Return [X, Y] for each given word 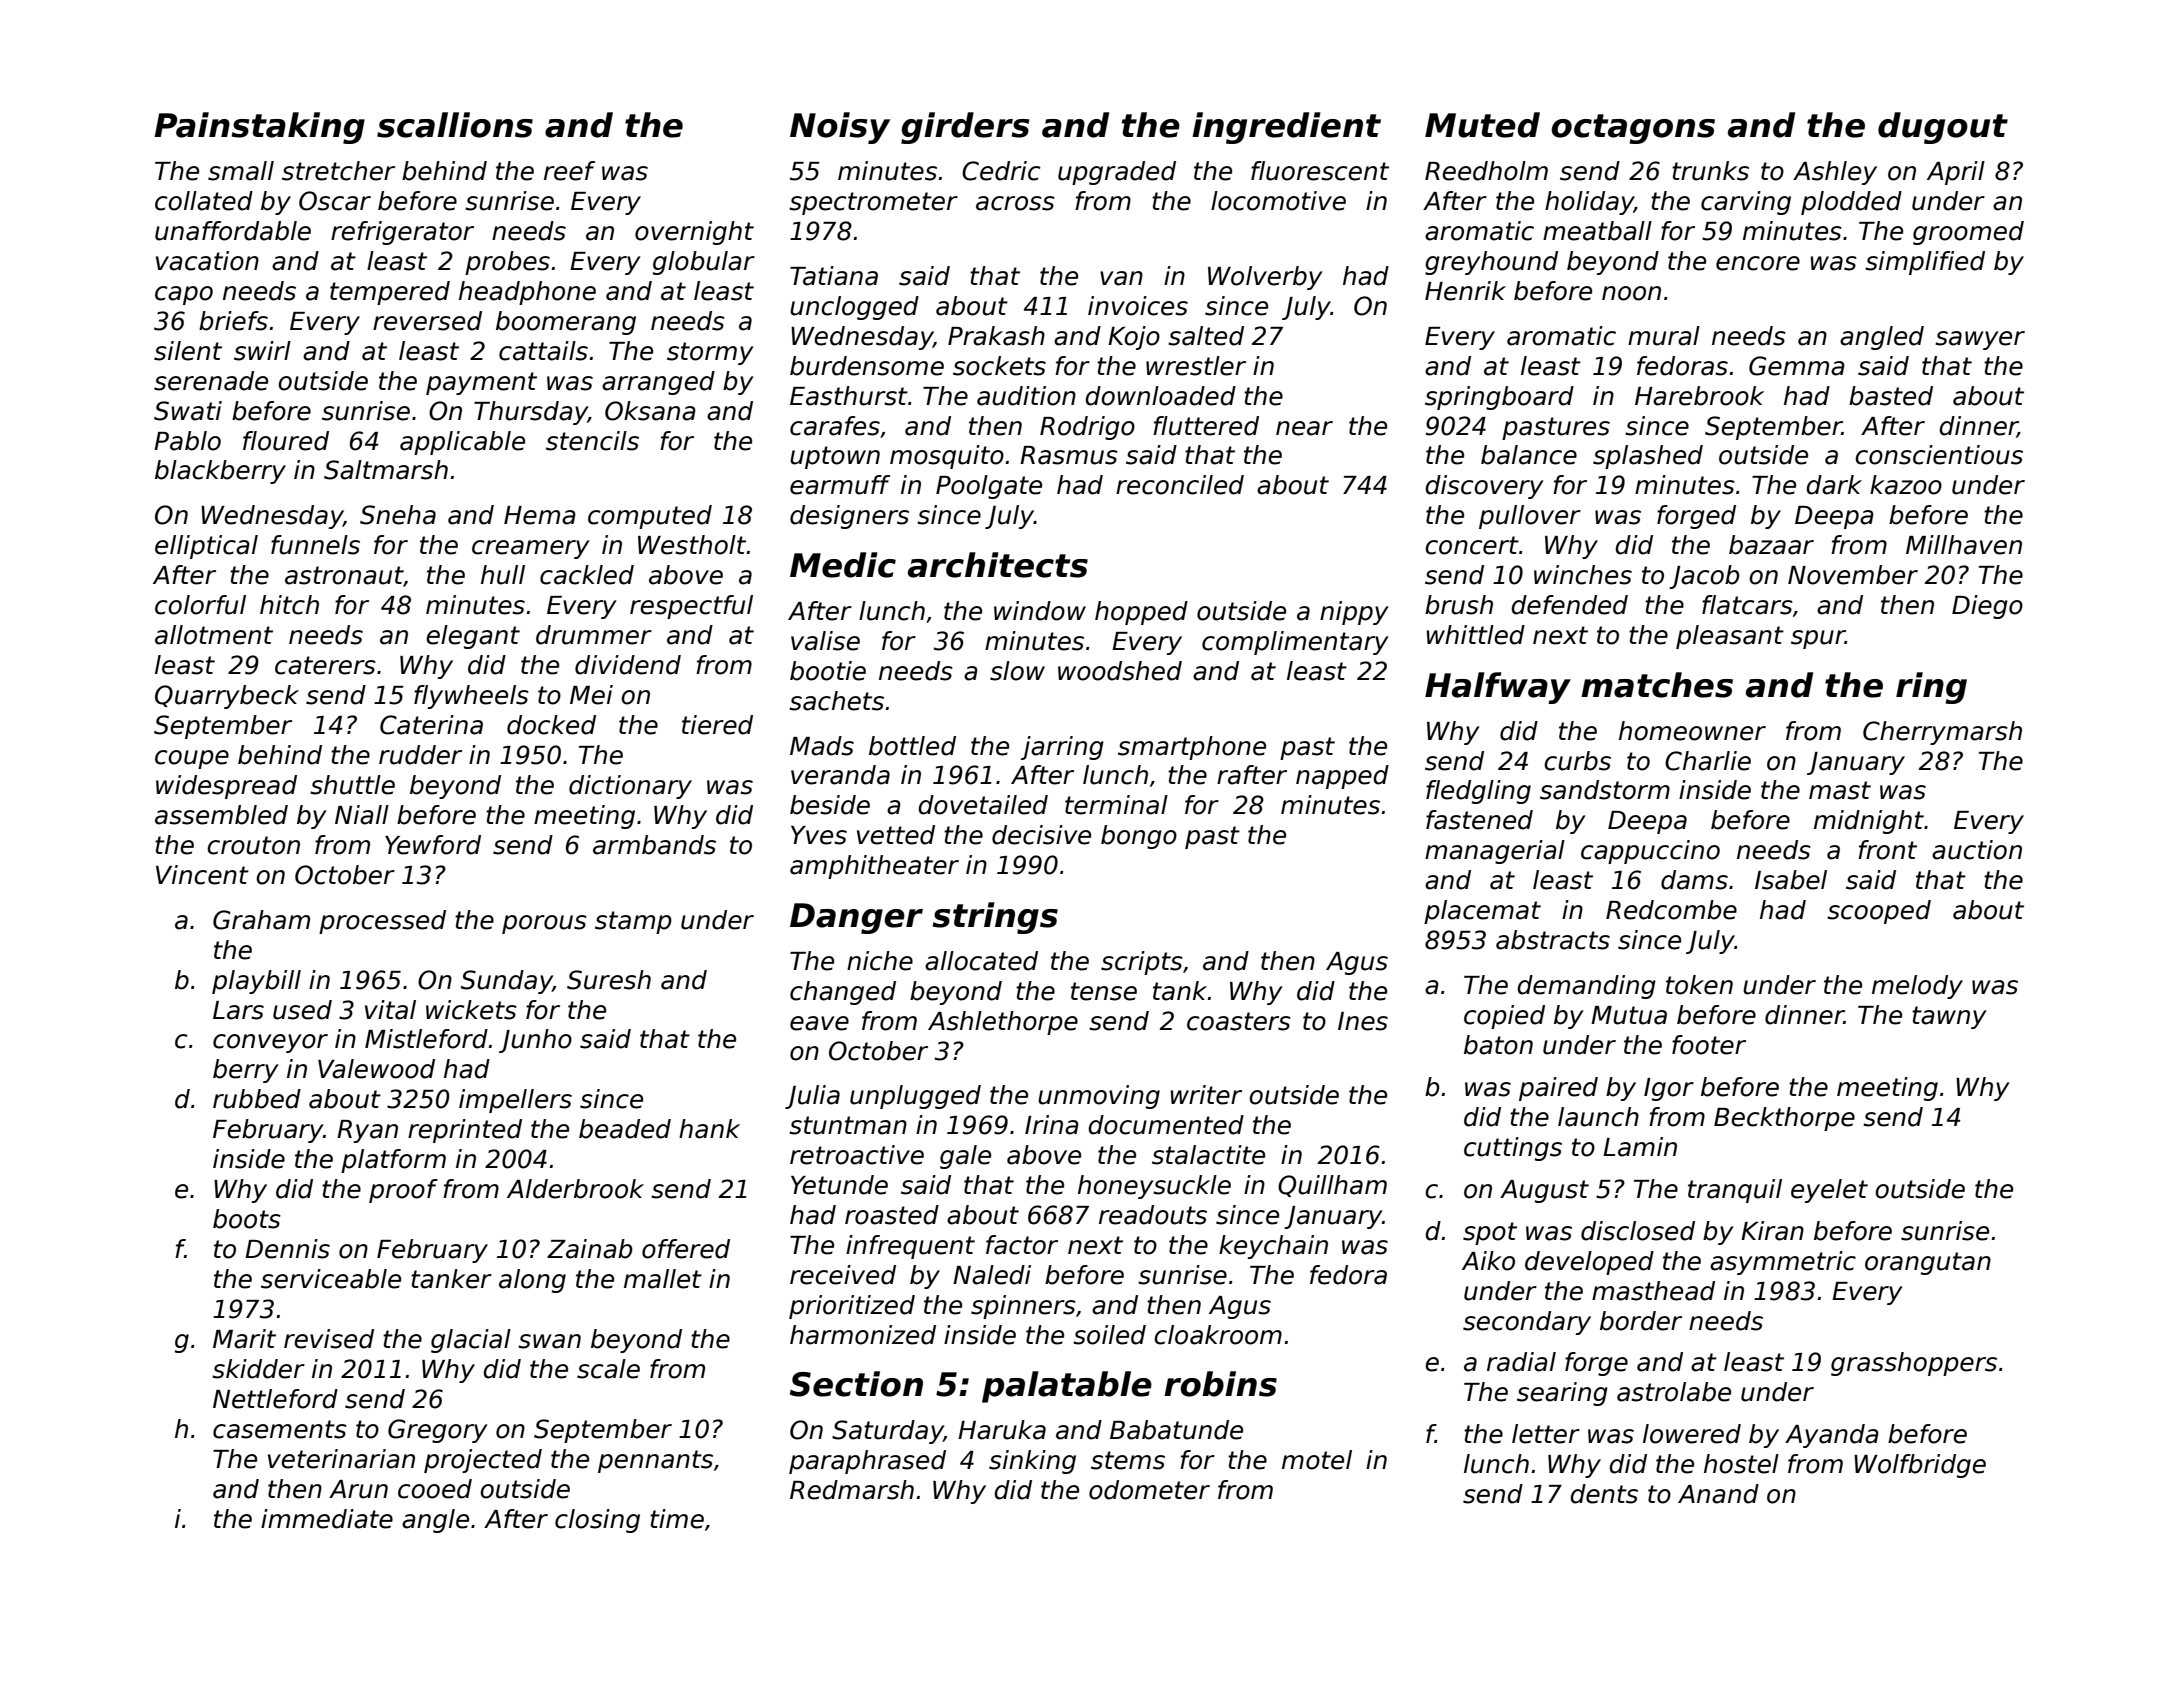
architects [998, 565]
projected [483, 1461]
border [1641, 1321]
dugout [1943, 128]
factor [1022, 1245]
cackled [587, 575]
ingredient [1286, 128]
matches [1657, 685]
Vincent [202, 875]
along [532, 1281]
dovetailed [983, 805]
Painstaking [259, 128]
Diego [1987, 607]
